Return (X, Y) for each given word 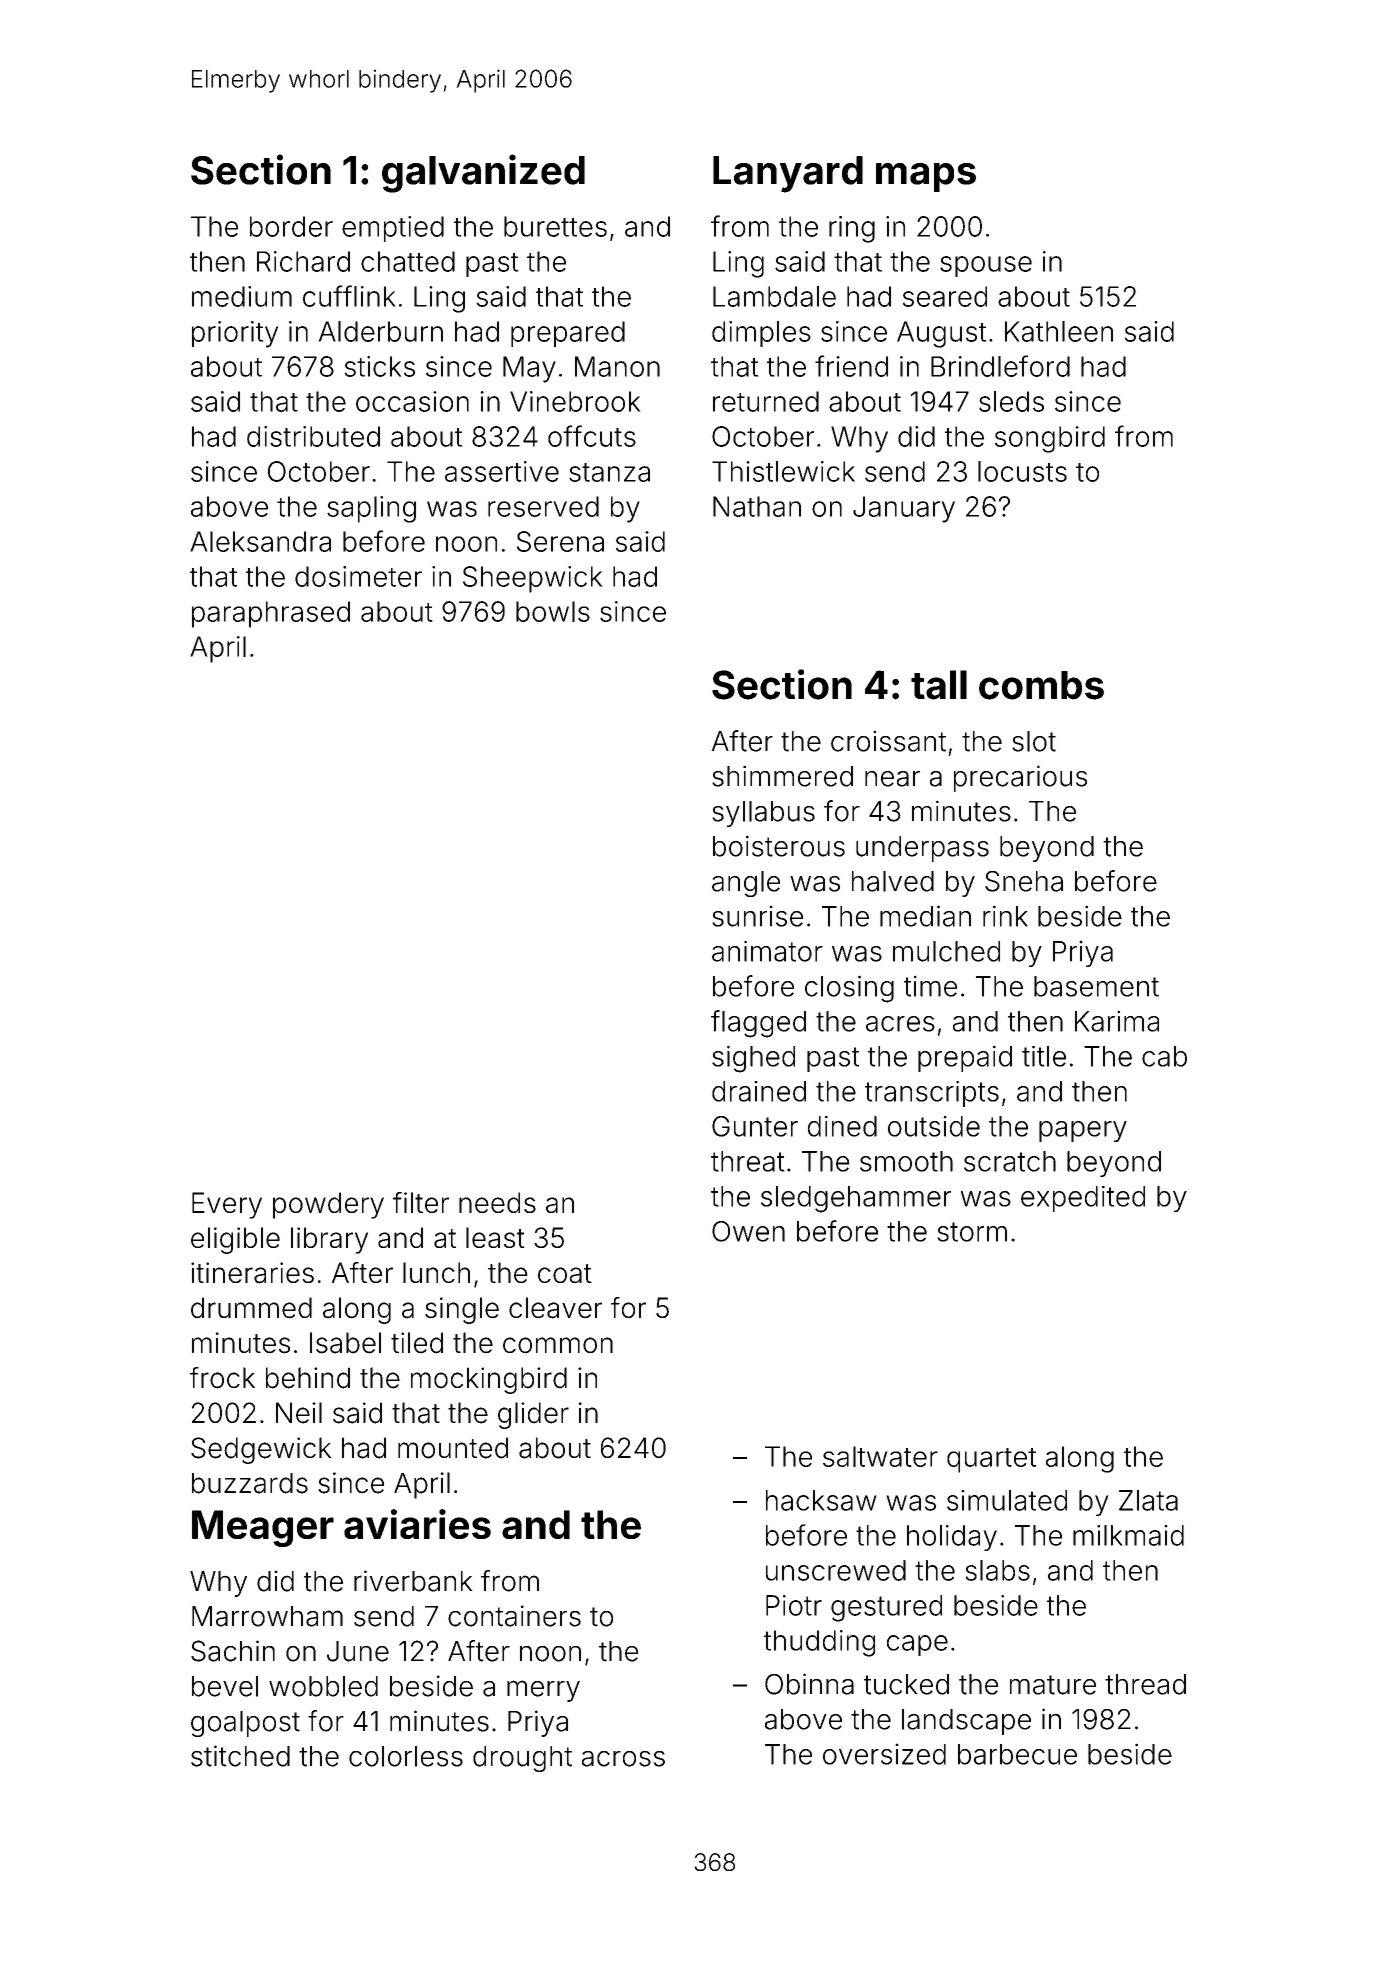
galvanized (483, 173)
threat (748, 1161)
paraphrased (271, 614)
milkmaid (1128, 1535)
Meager (263, 1528)
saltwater (880, 1456)
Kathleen (1059, 331)
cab (1164, 1056)
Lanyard (788, 174)
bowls (553, 611)
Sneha (1024, 881)
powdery (328, 1205)
